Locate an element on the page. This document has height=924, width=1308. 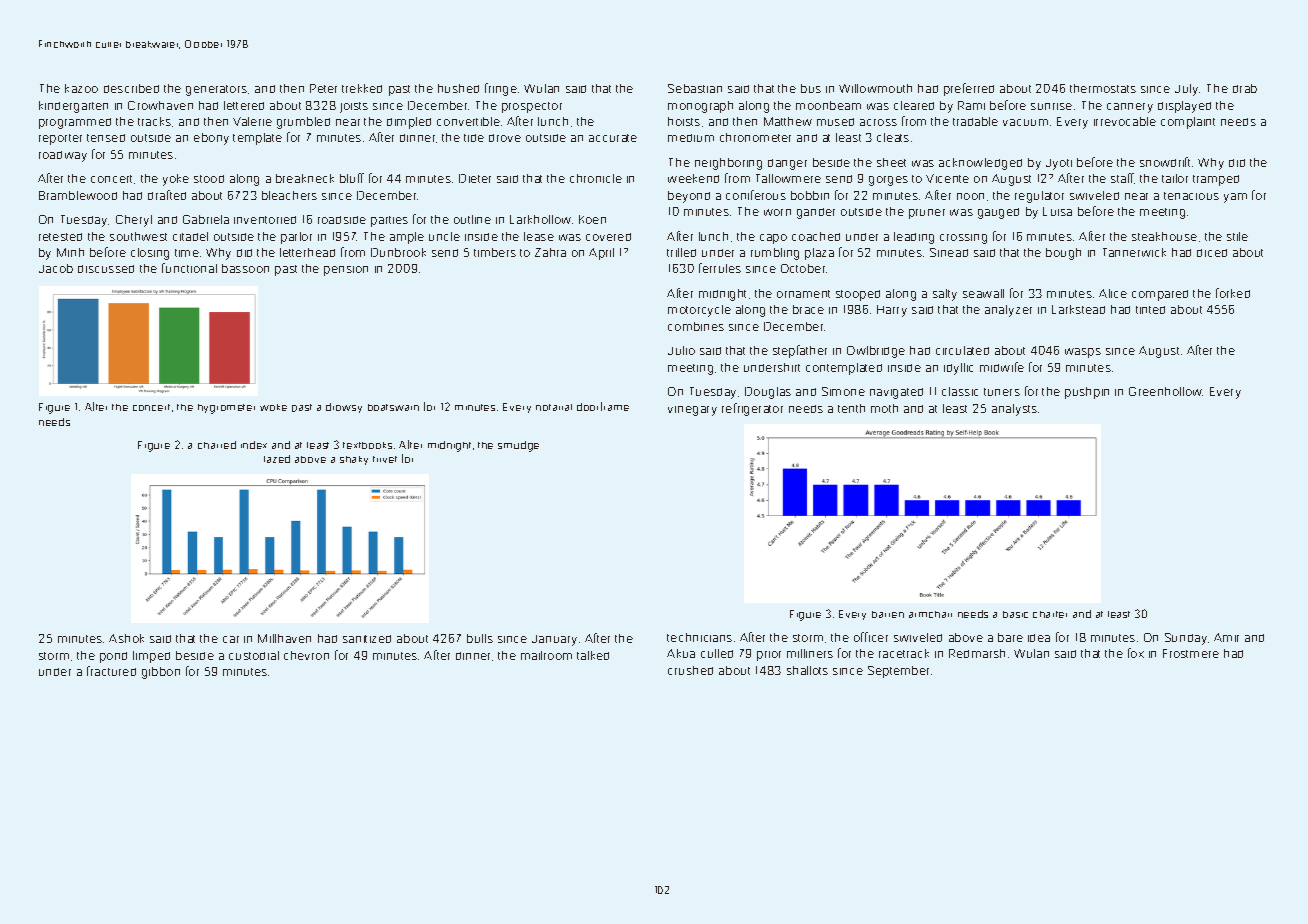
shallots is located at coordinates (807, 670).
